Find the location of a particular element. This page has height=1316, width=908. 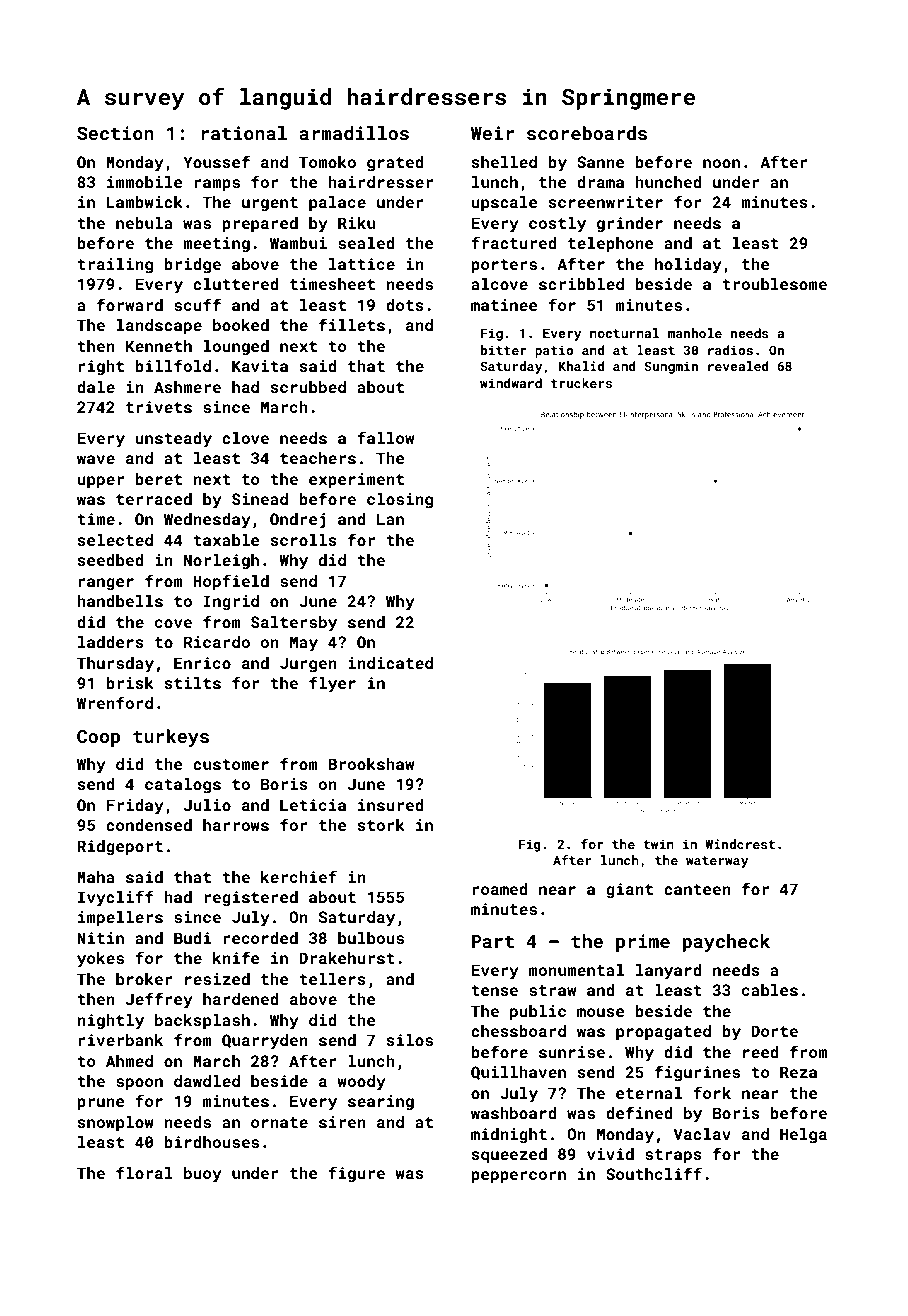

Windcrest is located at coordinates (740, 844).
